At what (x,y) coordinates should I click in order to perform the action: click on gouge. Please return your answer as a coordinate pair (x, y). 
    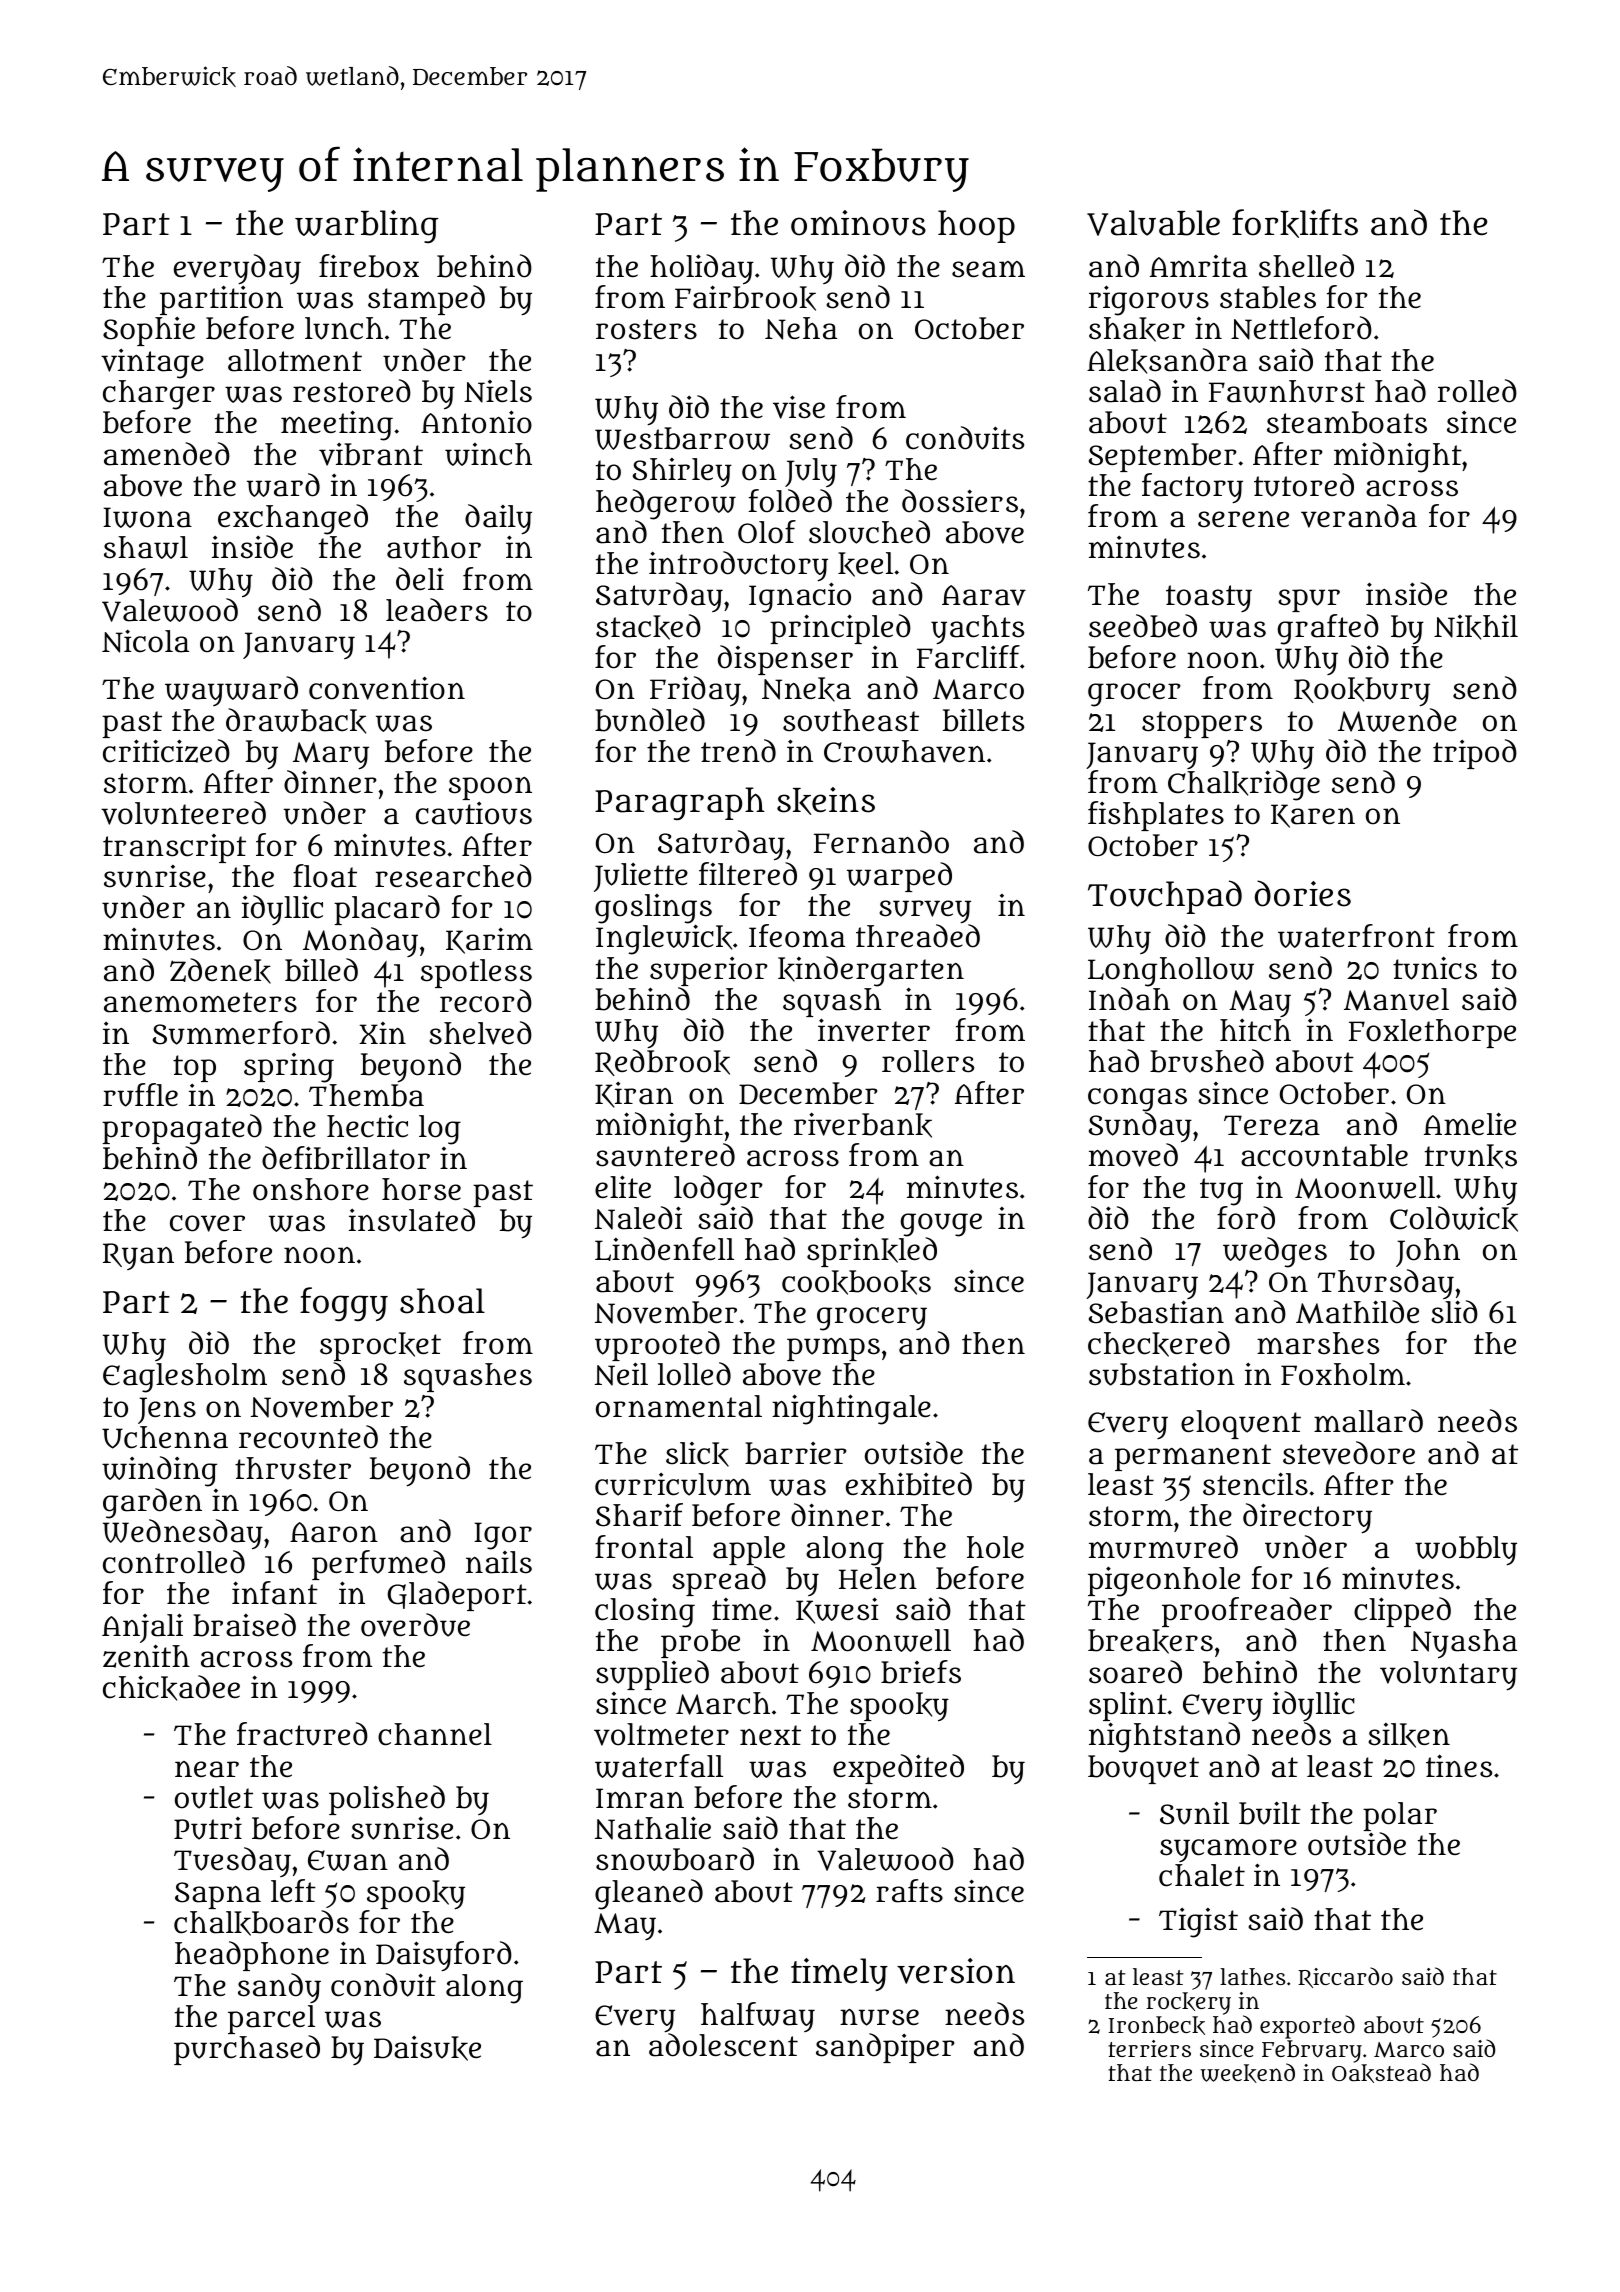
    Looking at the image, I should click on (941, 1225).
